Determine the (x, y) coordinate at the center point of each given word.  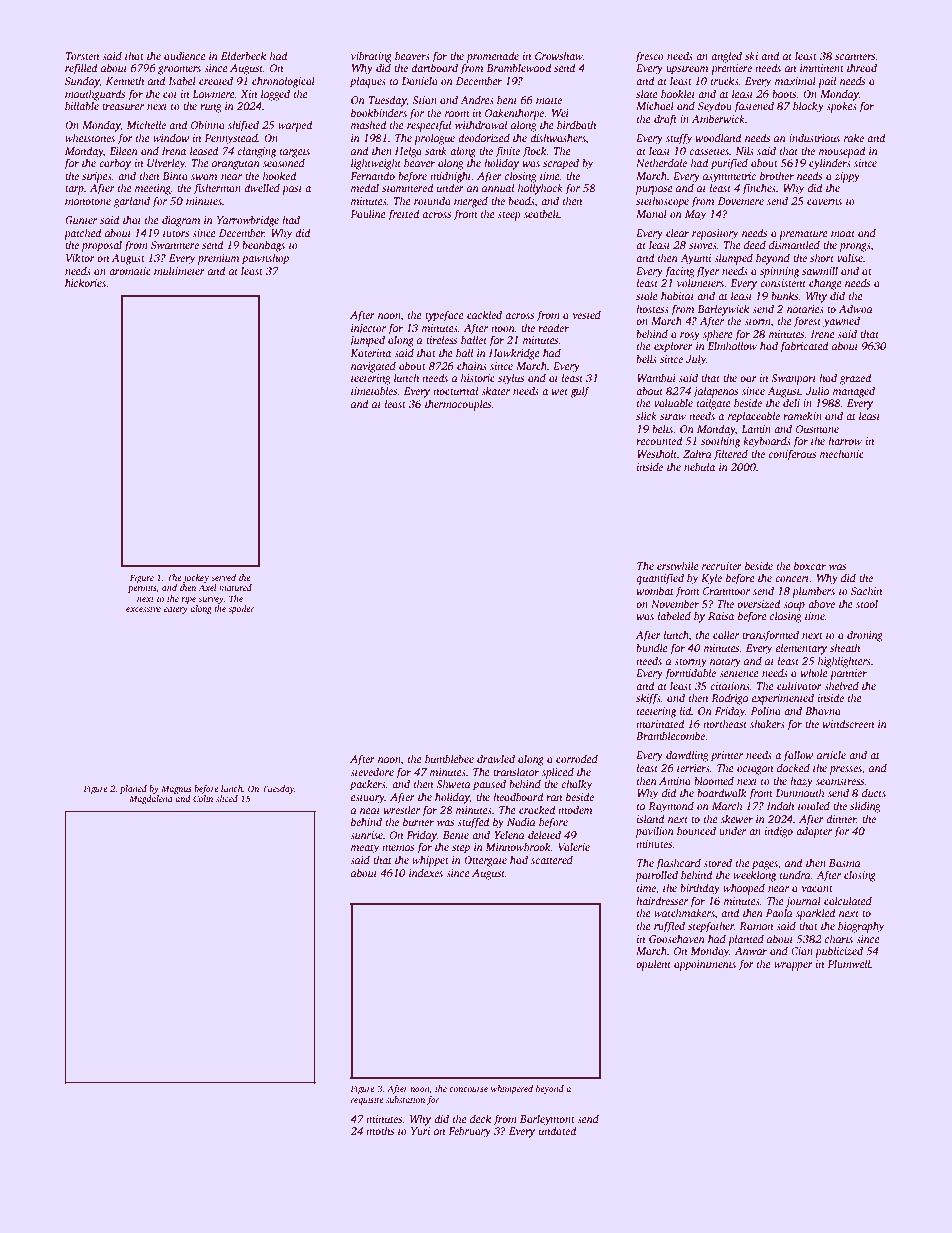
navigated (373, 367)
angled (726, 57)
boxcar (810, 565)
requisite (367, 1100)
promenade (492, 57)
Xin (248, 94)
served (223, 577)
